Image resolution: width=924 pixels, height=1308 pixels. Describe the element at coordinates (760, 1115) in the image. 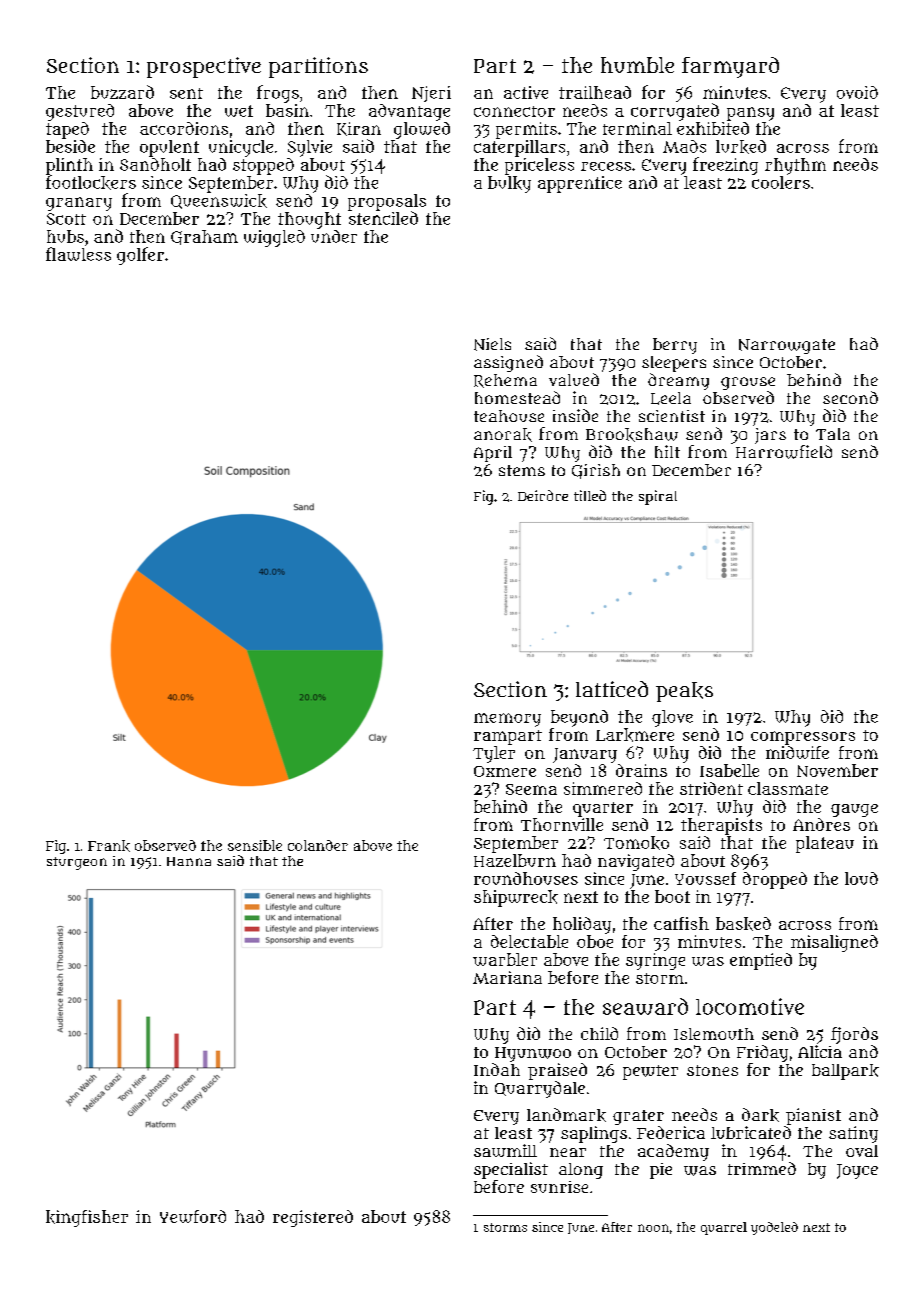

I see `dark` at that location.
